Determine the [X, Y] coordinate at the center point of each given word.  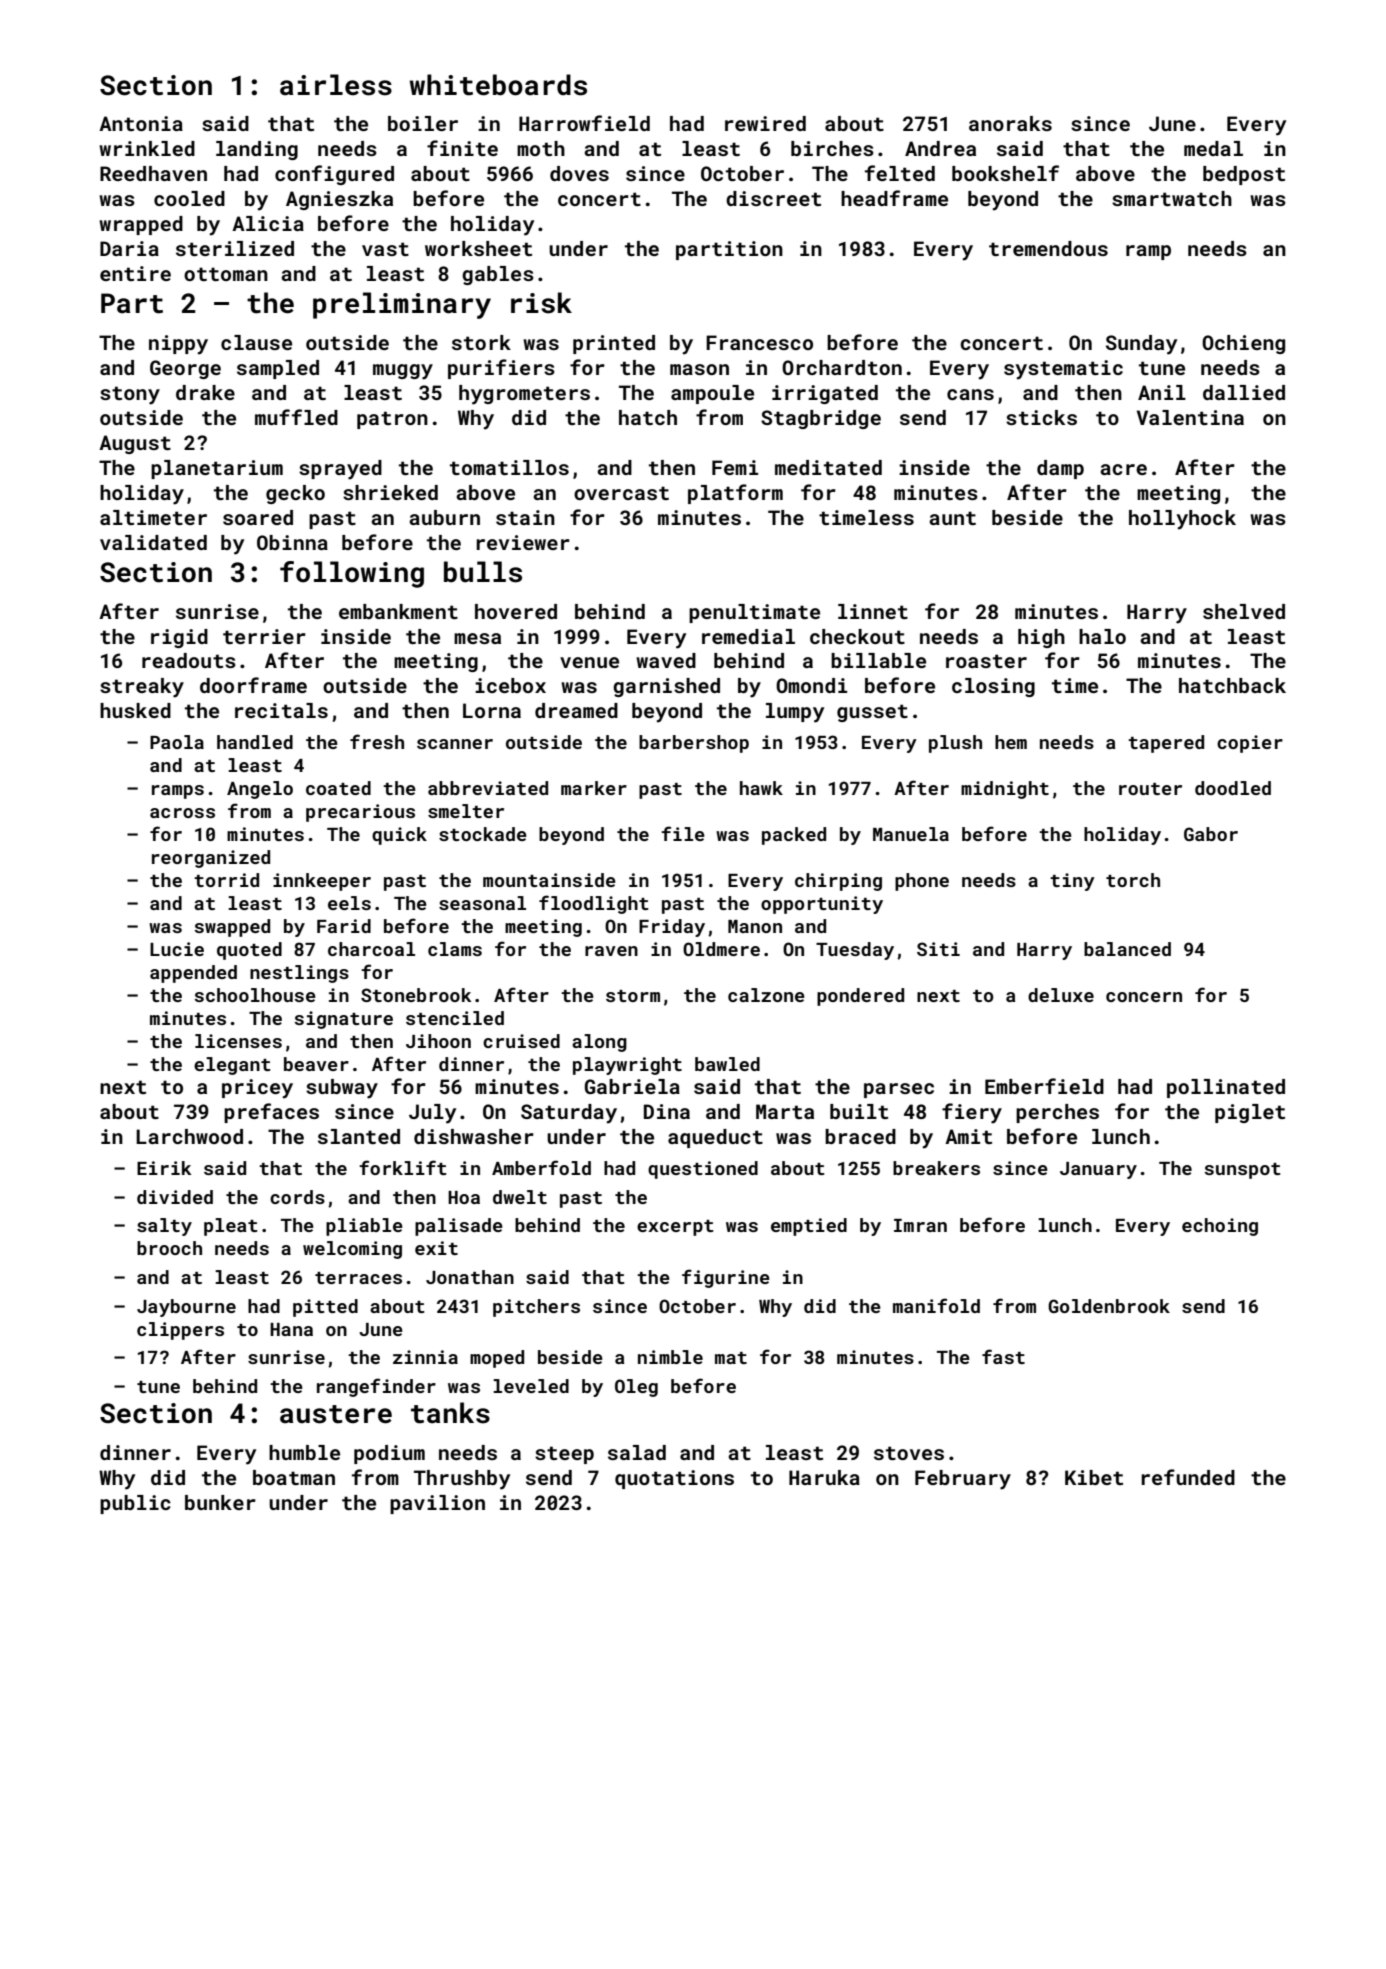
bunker [220, 1502]
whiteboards [498, 85]
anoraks [1010, 123]
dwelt [520, 1197]
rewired [765, 123]
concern [1144, 997]
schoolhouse [255, 995]
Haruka [824, 1477]
